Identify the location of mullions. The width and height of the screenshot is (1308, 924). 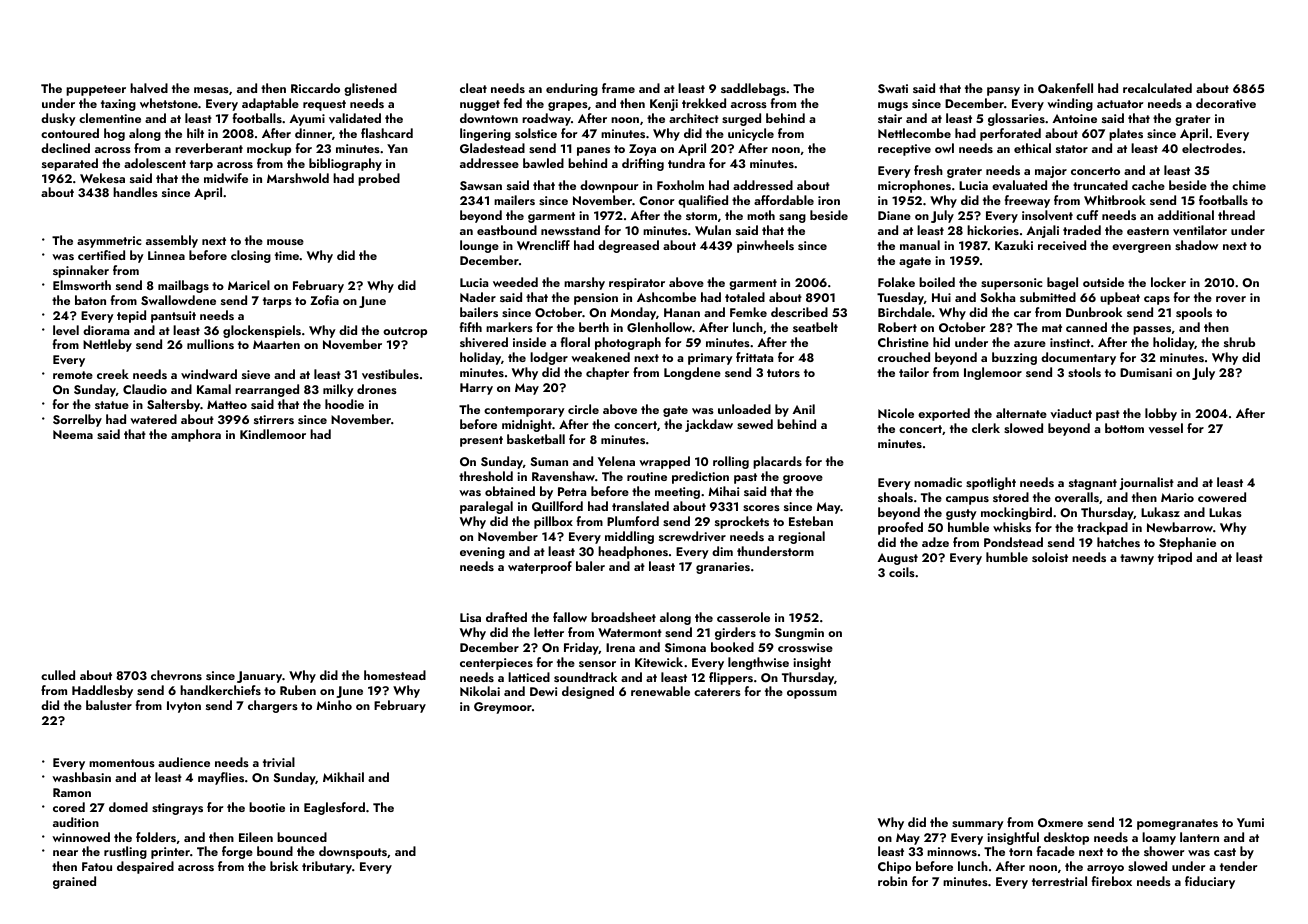
(210, 344).
